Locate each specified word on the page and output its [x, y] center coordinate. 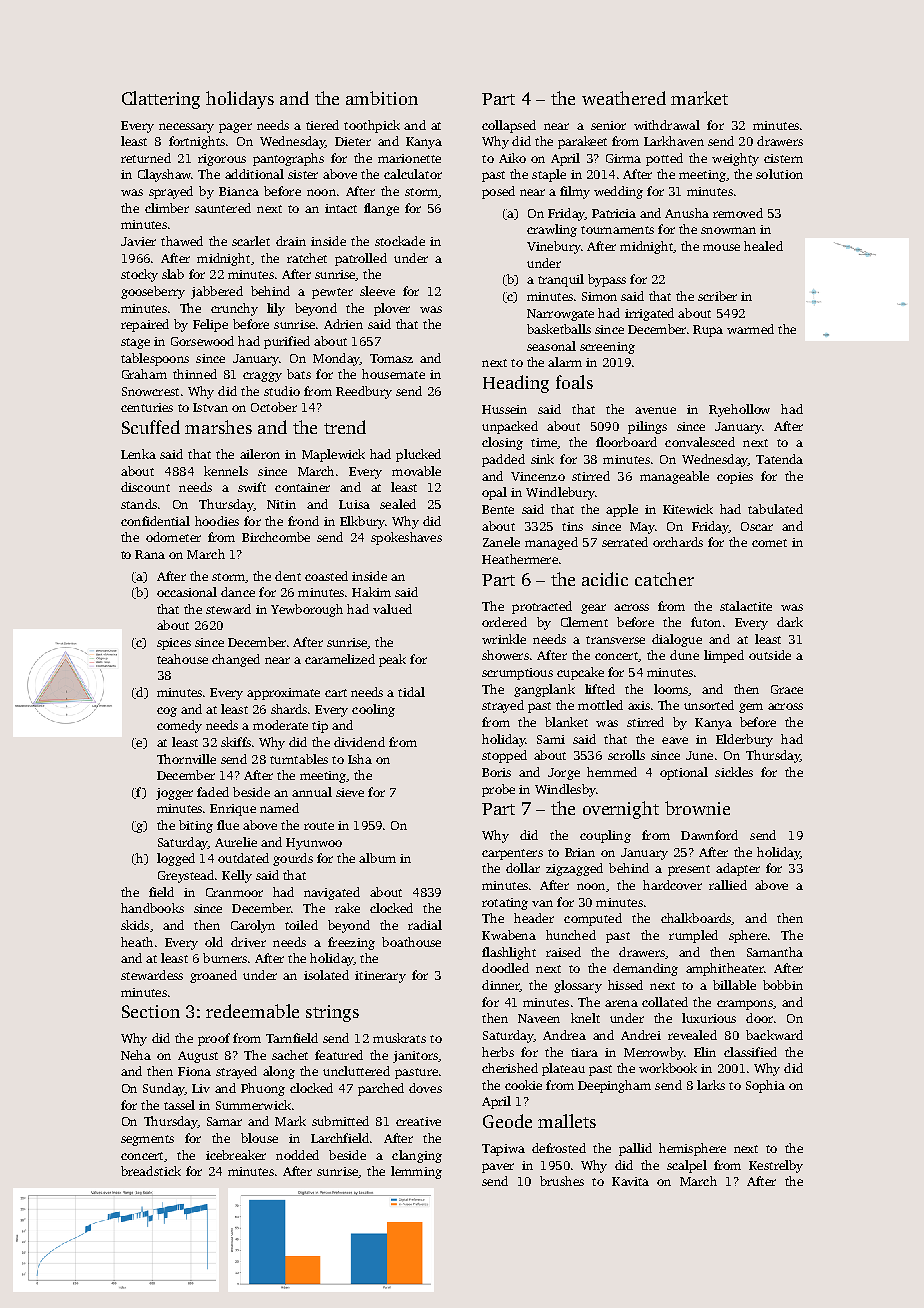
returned [146, 158]
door [759, 1018]
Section [151, 1011]
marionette [409, 158]
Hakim [371, 592]
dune [684, 655]
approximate [283, 694]
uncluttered [356, 1071]
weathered [624, 98]
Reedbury [364, 392]
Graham [144, 374]
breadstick [151, 1171]
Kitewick [688, 509]
